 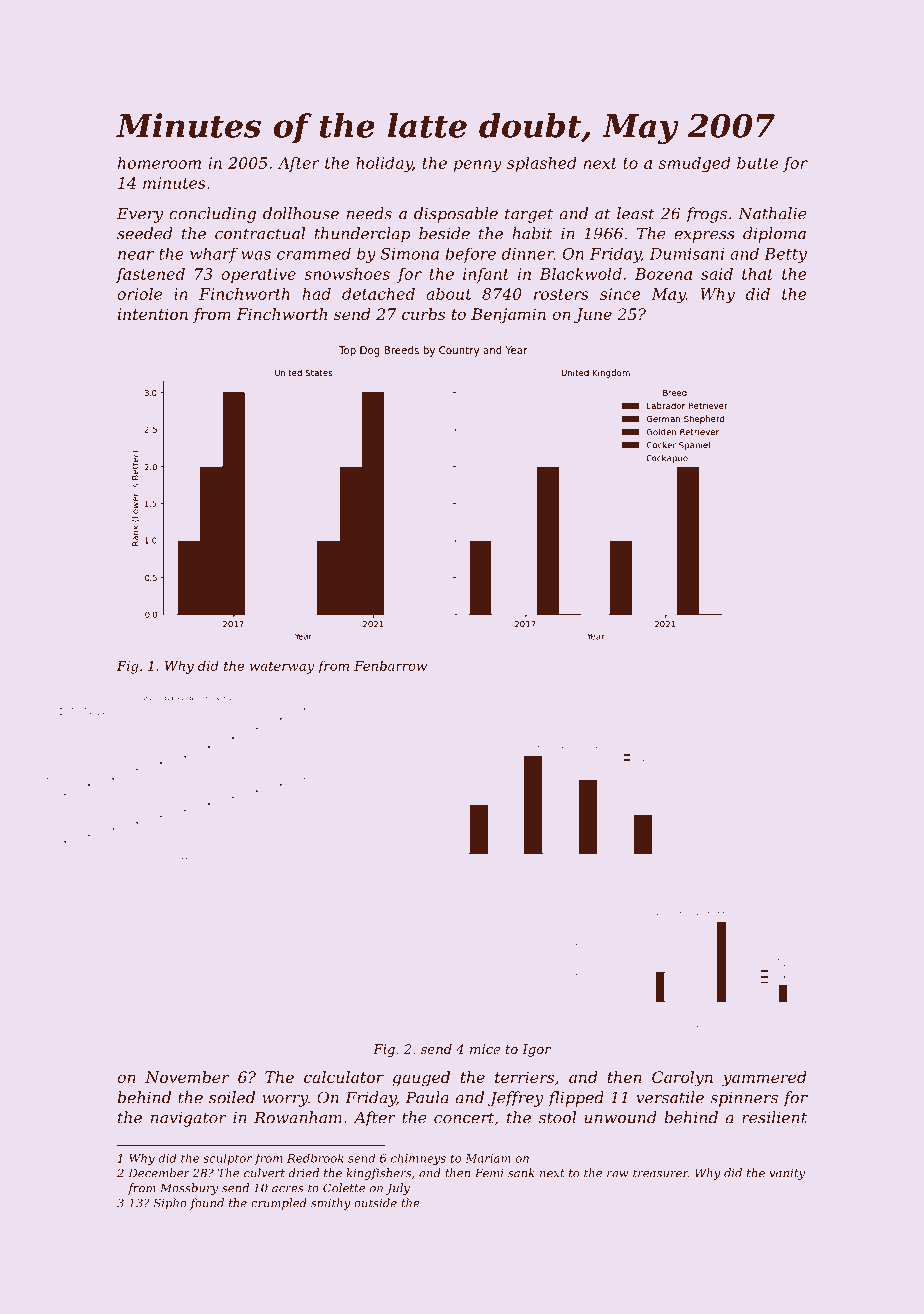 I want to click on intention, so click(x=153, y=314).
